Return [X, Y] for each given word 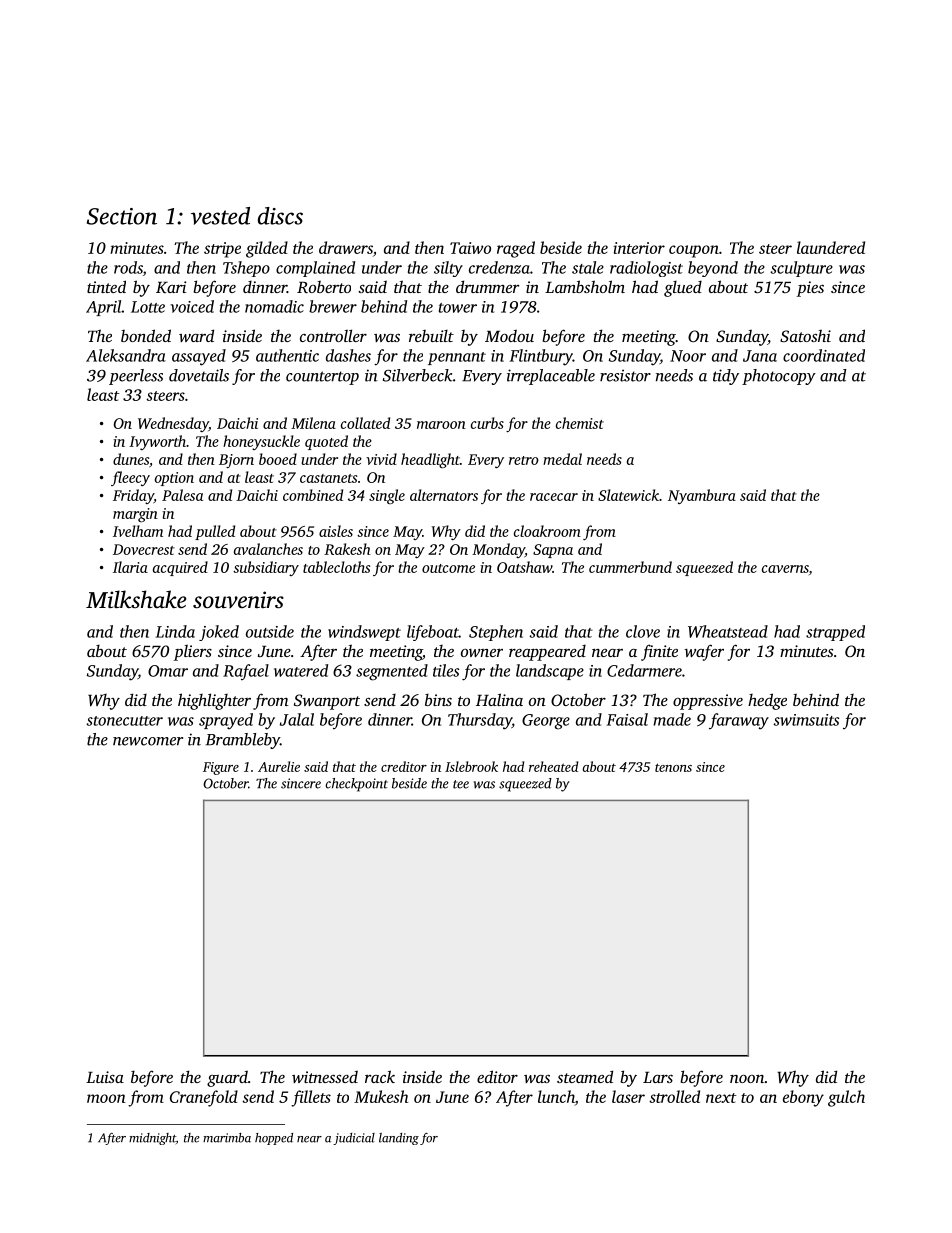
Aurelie [279, 766]
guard [227, 1078]
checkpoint [356, 785]
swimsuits [806, 720]
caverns [785, 569]
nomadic [274, 306]
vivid [381, 459]
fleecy [130, 478]
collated [365, 423]
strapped [835, 633]
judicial [354, 1139]
